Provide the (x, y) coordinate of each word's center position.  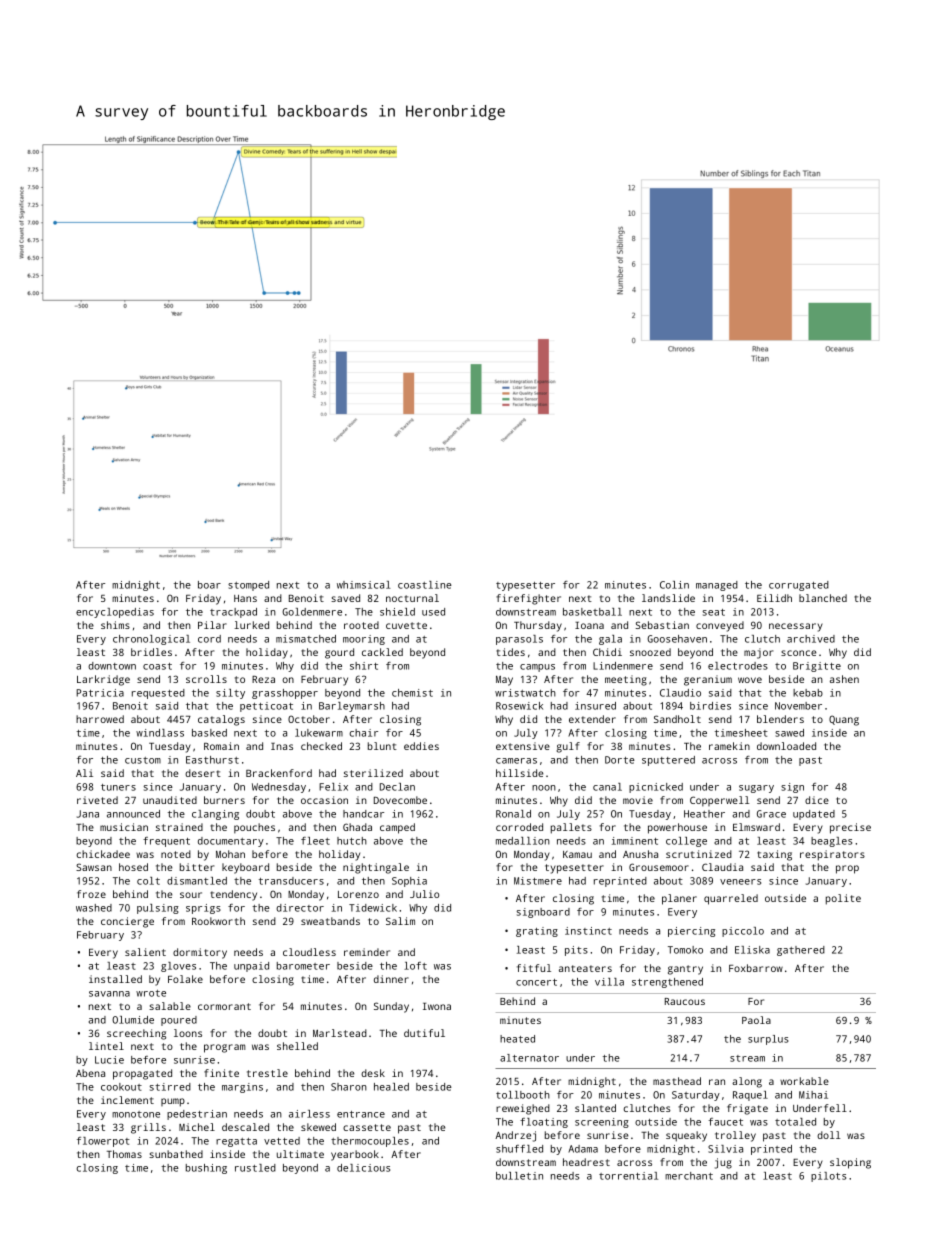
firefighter (528, 599)
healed (391, 1087)
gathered (801, 951)
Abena (90, 1073)
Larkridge (103, 680)
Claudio (680, 693)
